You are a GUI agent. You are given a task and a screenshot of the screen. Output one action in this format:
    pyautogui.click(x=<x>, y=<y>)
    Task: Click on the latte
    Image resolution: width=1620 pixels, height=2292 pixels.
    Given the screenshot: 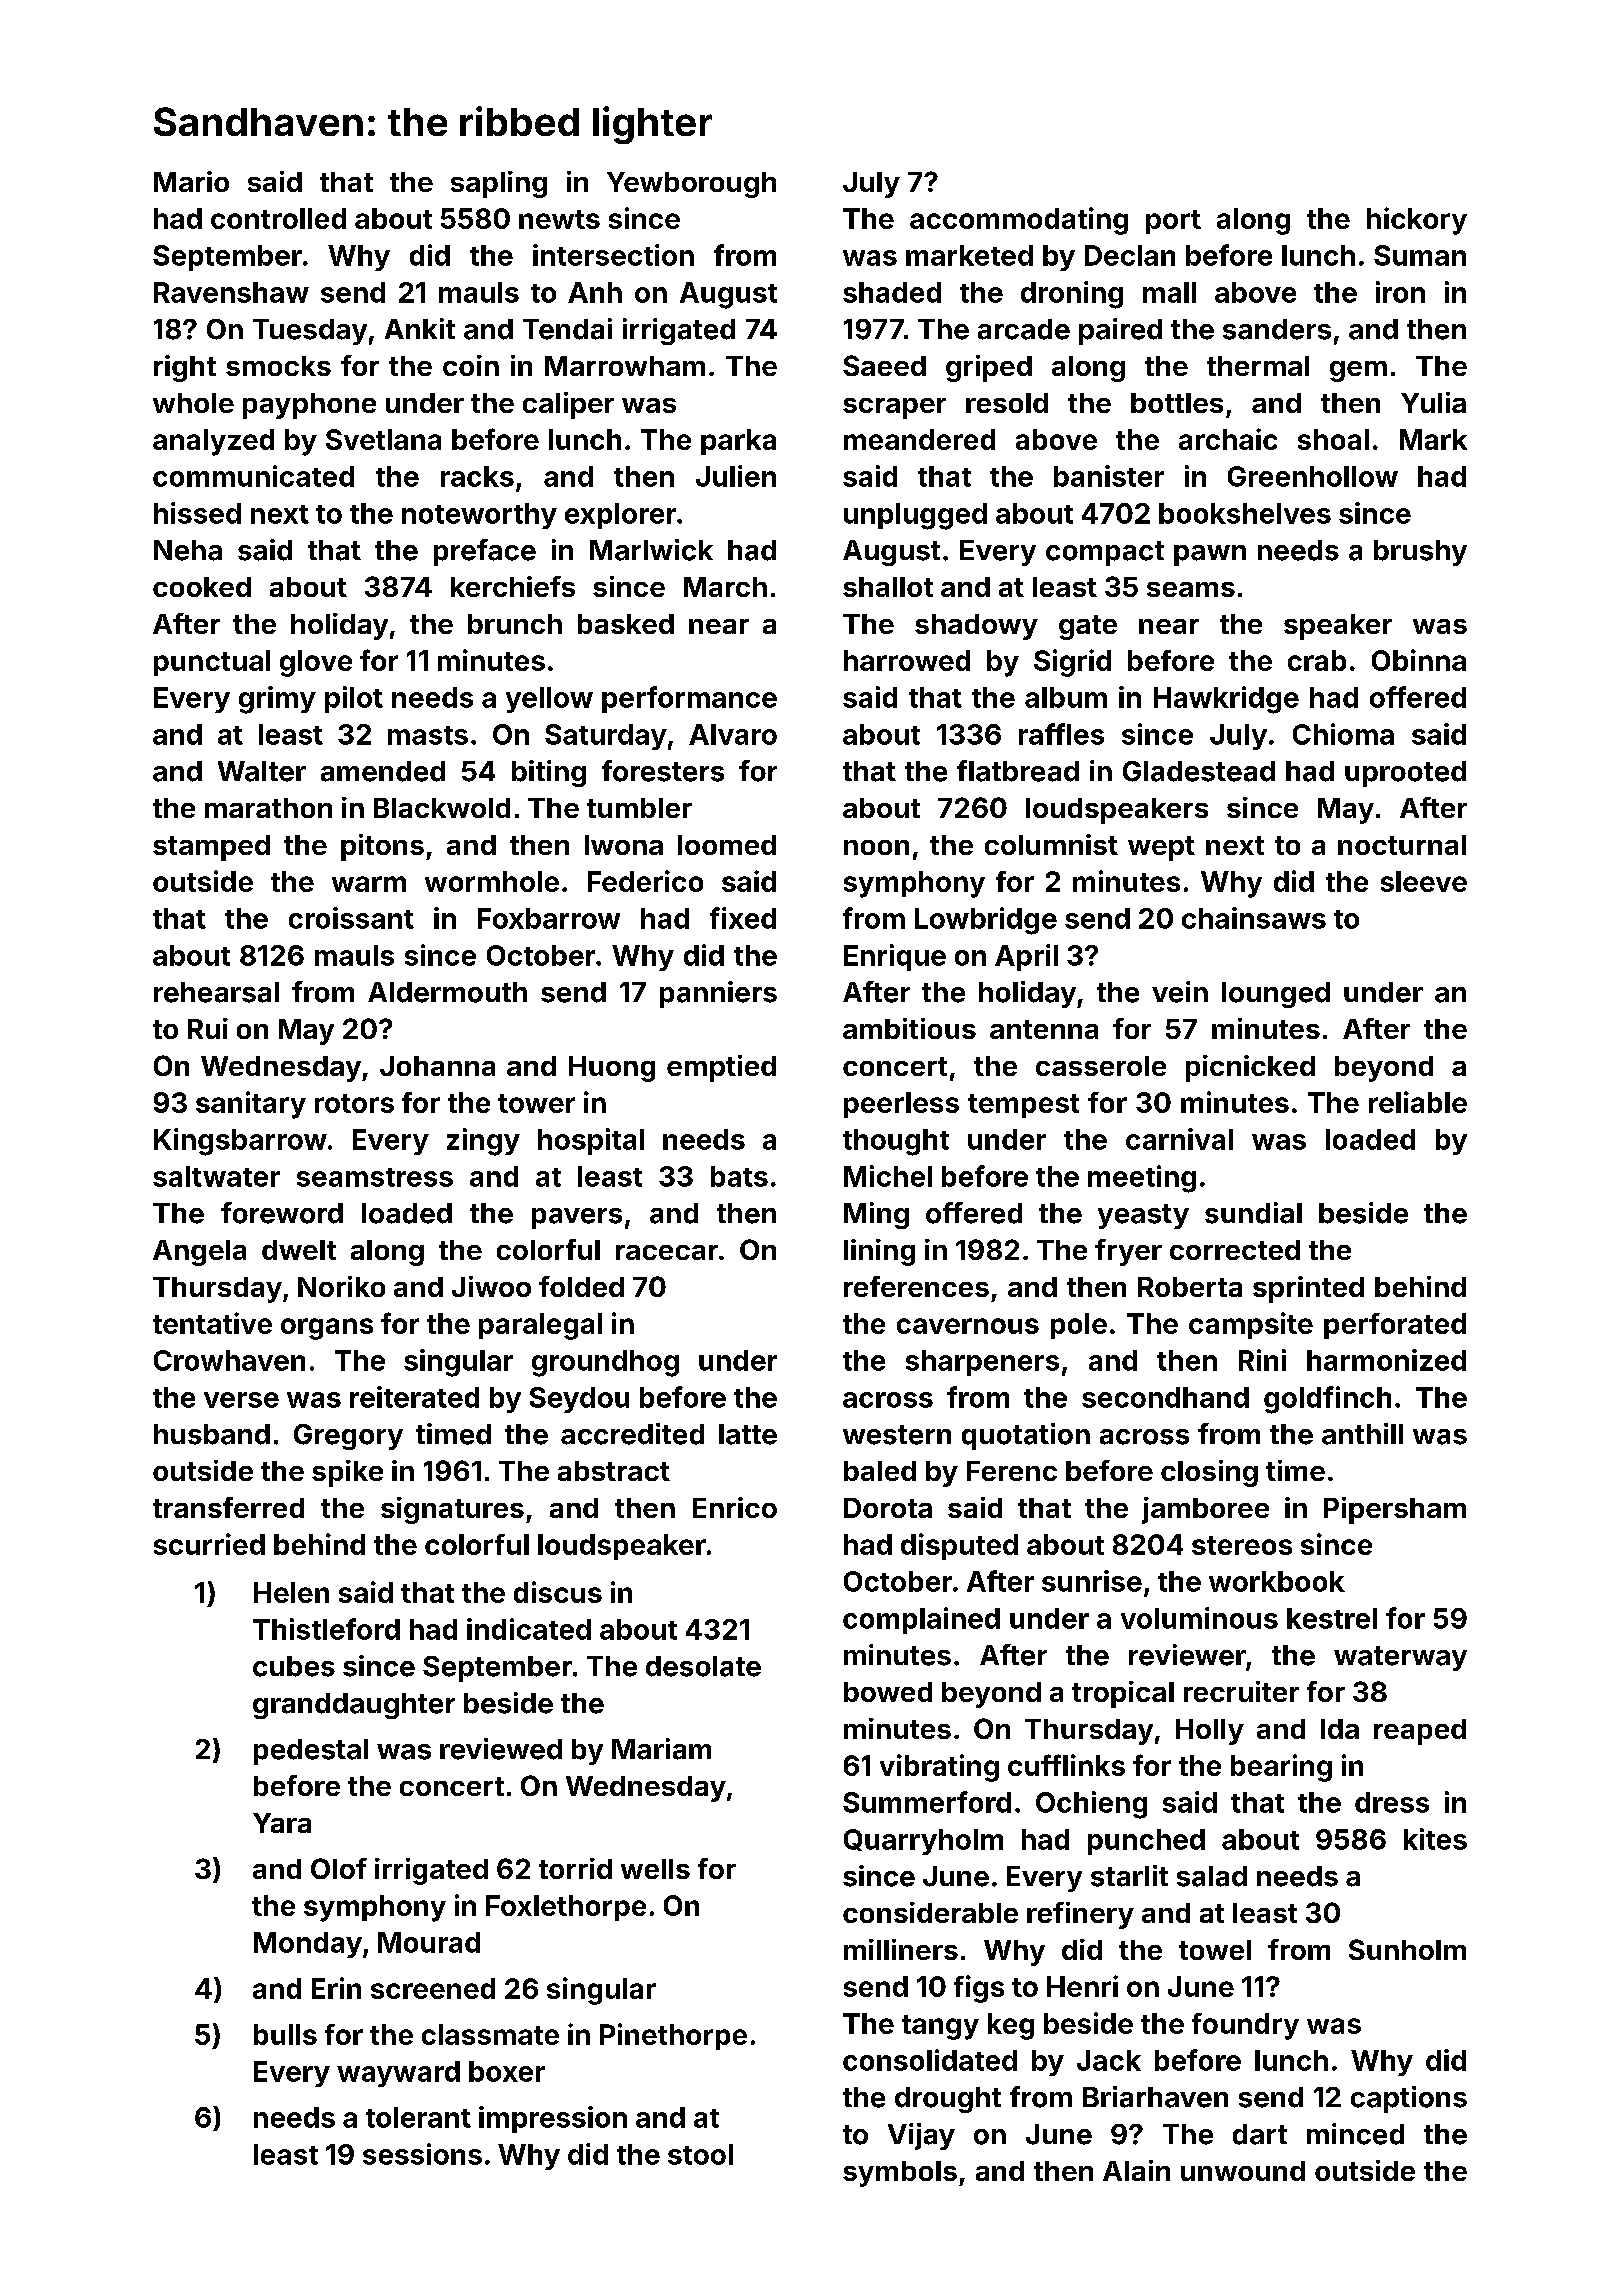 What is the action you would take?
    pyautogui.click(x=748, y=1434)
